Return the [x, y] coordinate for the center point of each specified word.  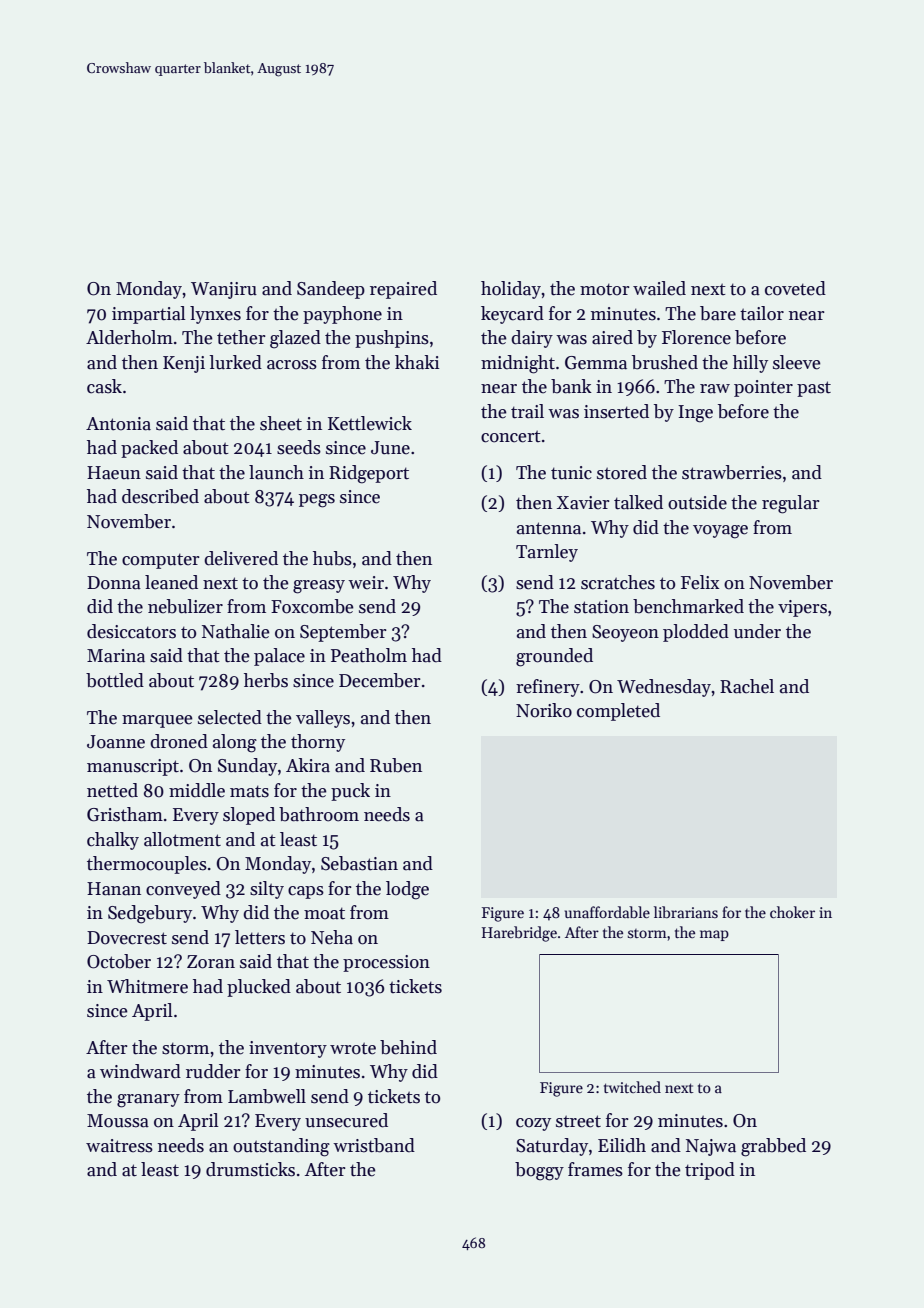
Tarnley [547, 553]
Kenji [184, 364]
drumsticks [250, 1169]
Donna [114, 583]
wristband [374, 1145]
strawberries [732, 472]
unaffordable [607, 912]
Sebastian [359, 863]
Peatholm [369, 655]
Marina [116, 656]
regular [791, 504]
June [390, 448]
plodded [696, 633]
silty [267, 890]
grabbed [773, 1147]
